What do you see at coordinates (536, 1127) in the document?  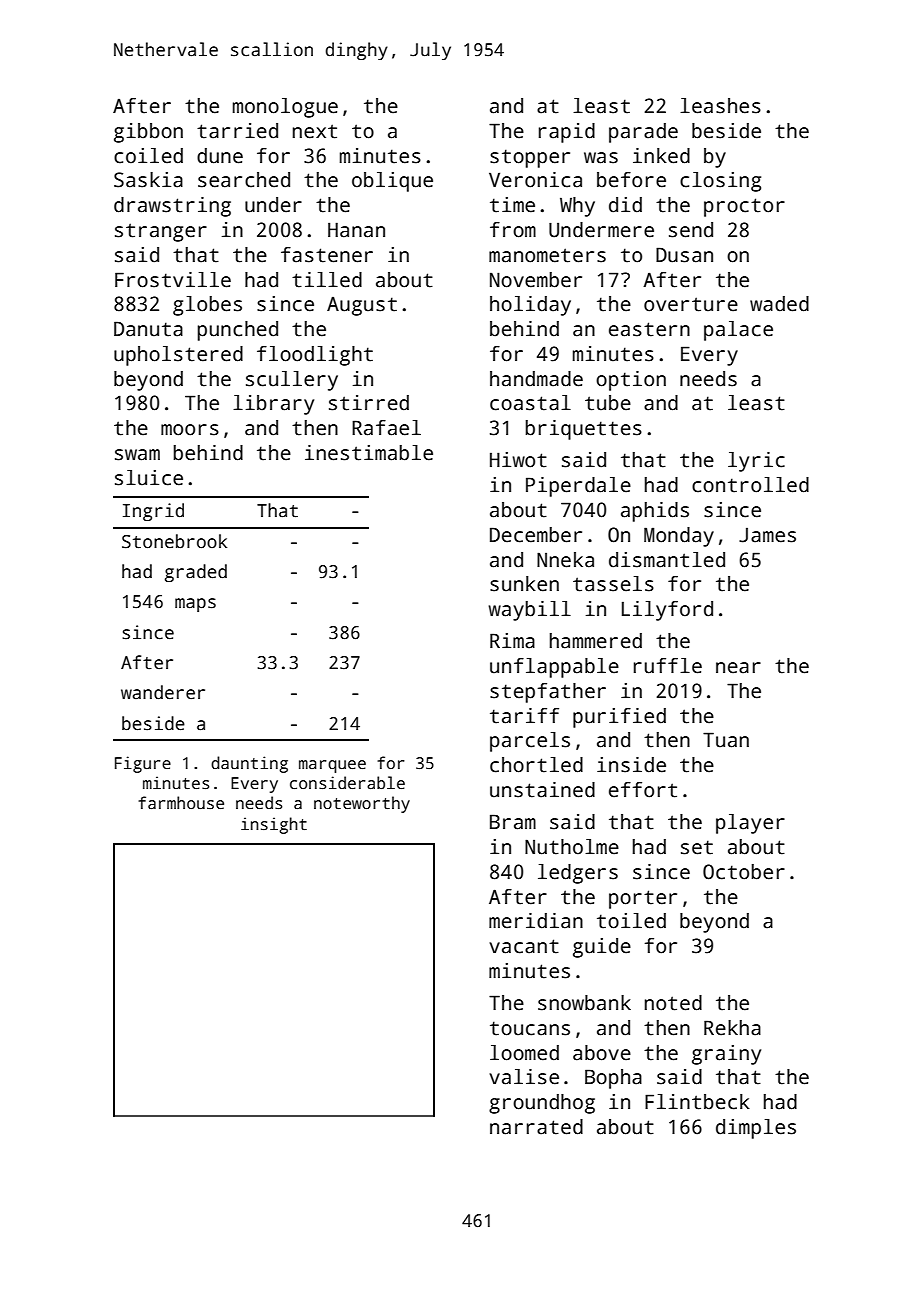 I see `narrated` at bounding box center [536, 1127].
